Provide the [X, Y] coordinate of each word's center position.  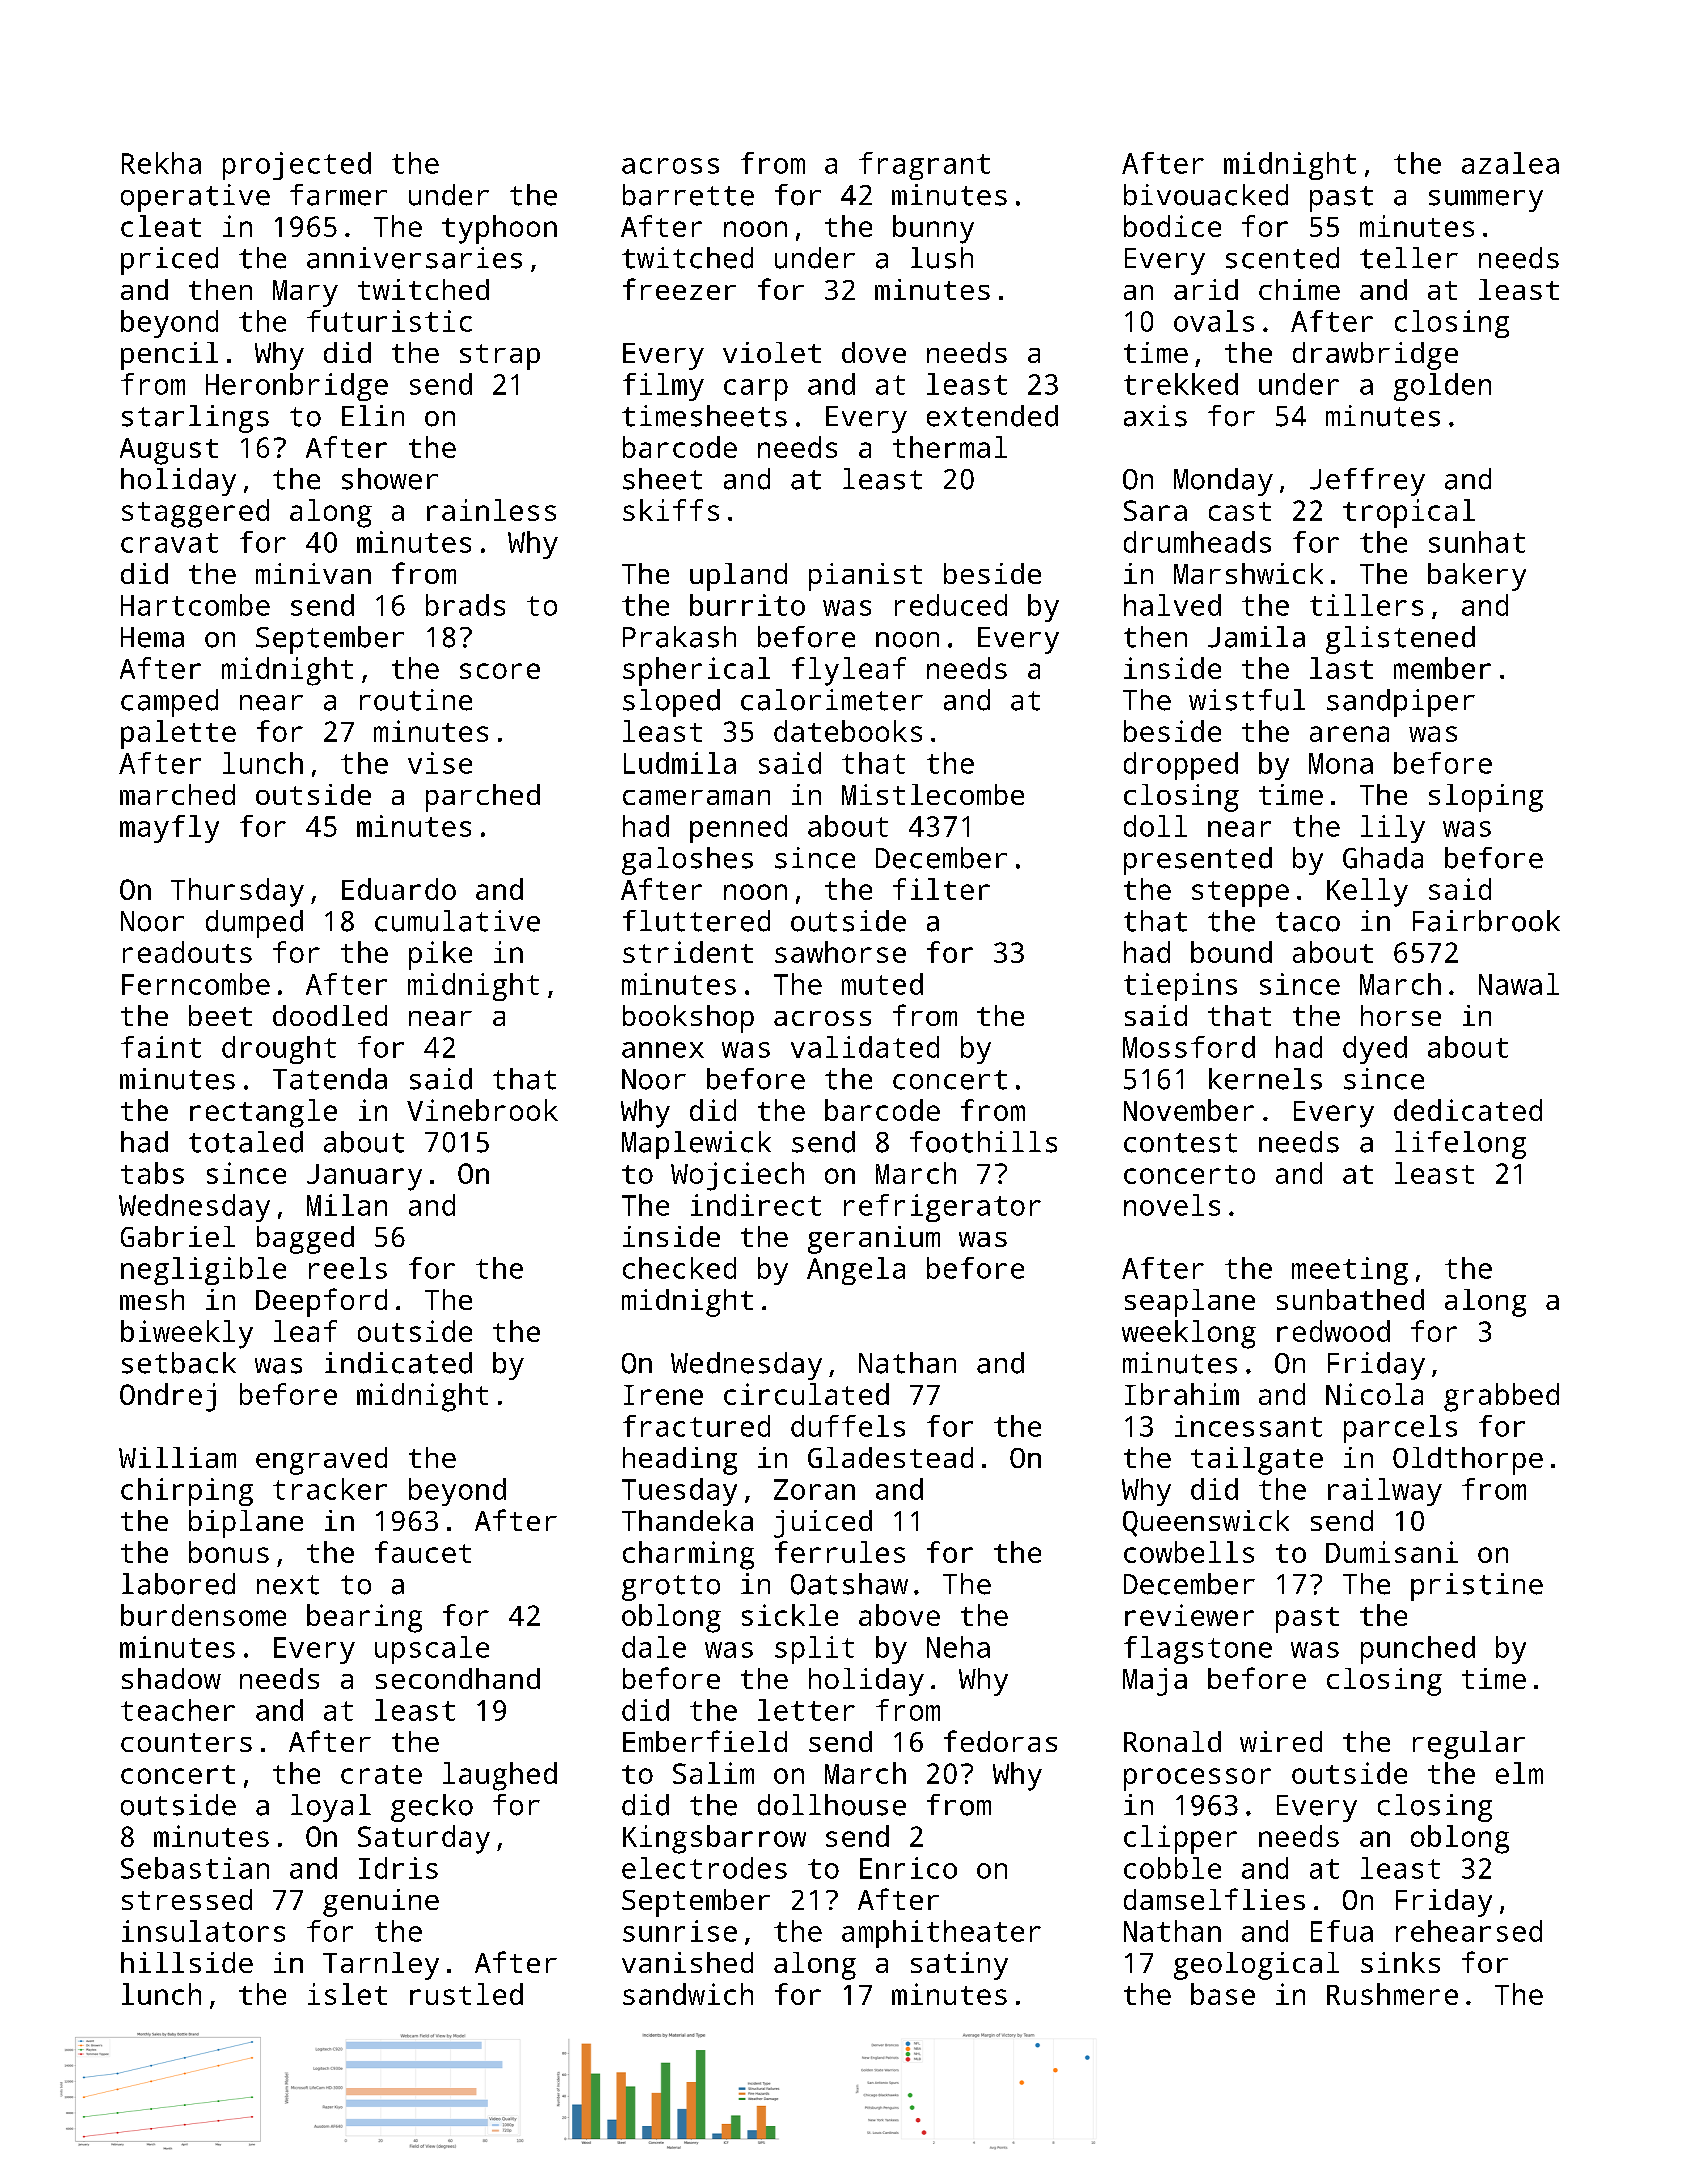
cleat [161, 226]
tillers [1366, 605]
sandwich [688, 1994]
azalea [1510, 163]
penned [738, 829]
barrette [688, 195]
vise [440, 763]
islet [347, 1994]
